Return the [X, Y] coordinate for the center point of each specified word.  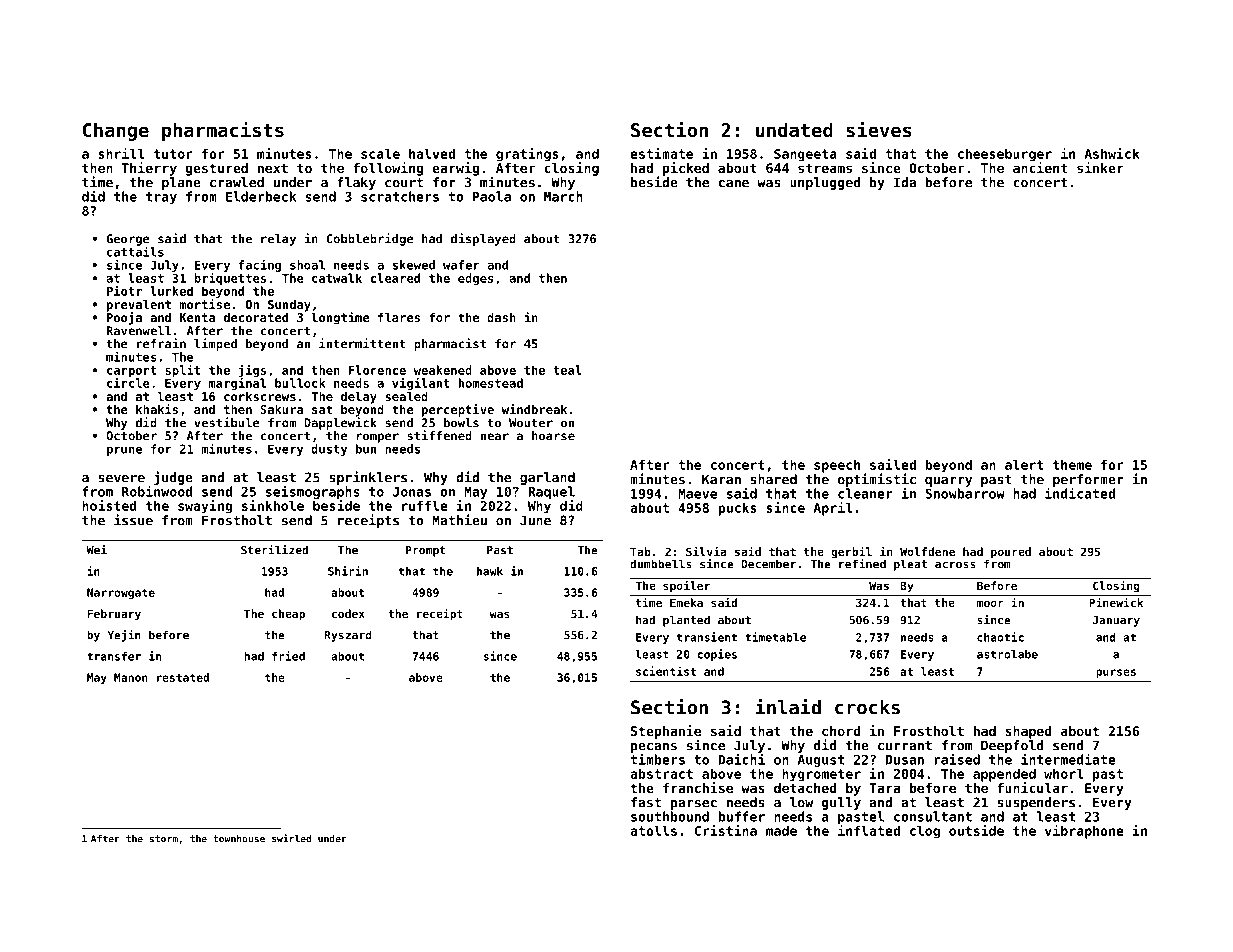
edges [476, 279]
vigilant [421, 384]
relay [278, 240]
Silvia [706, 551]
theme [1072, 464]
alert [1024, 464]
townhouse [239, 839]
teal [567, 370]
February [114, 615]
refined [862, 564]
